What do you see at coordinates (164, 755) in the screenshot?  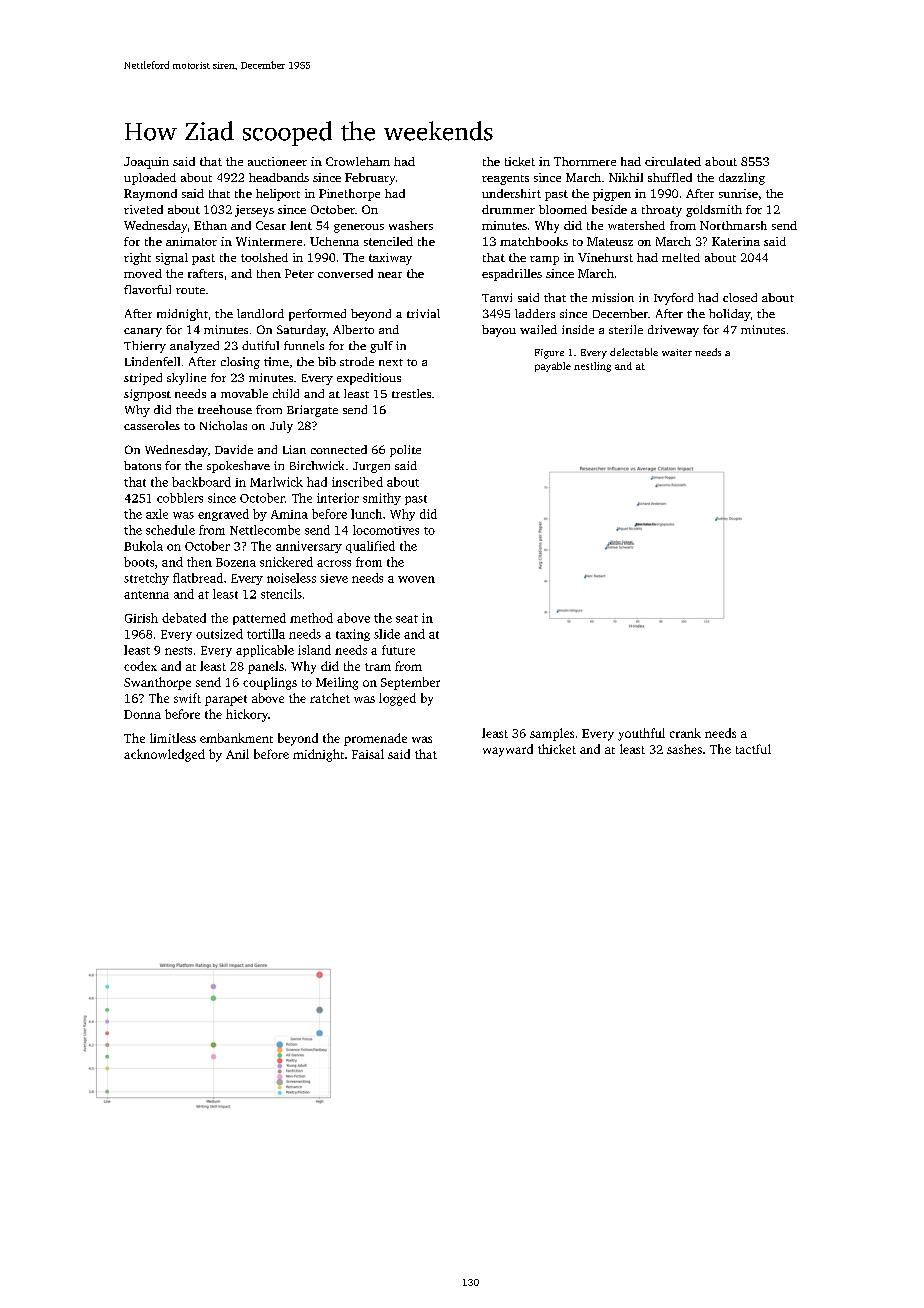 I see `acknowledged` at bounding box center [164, 755].
